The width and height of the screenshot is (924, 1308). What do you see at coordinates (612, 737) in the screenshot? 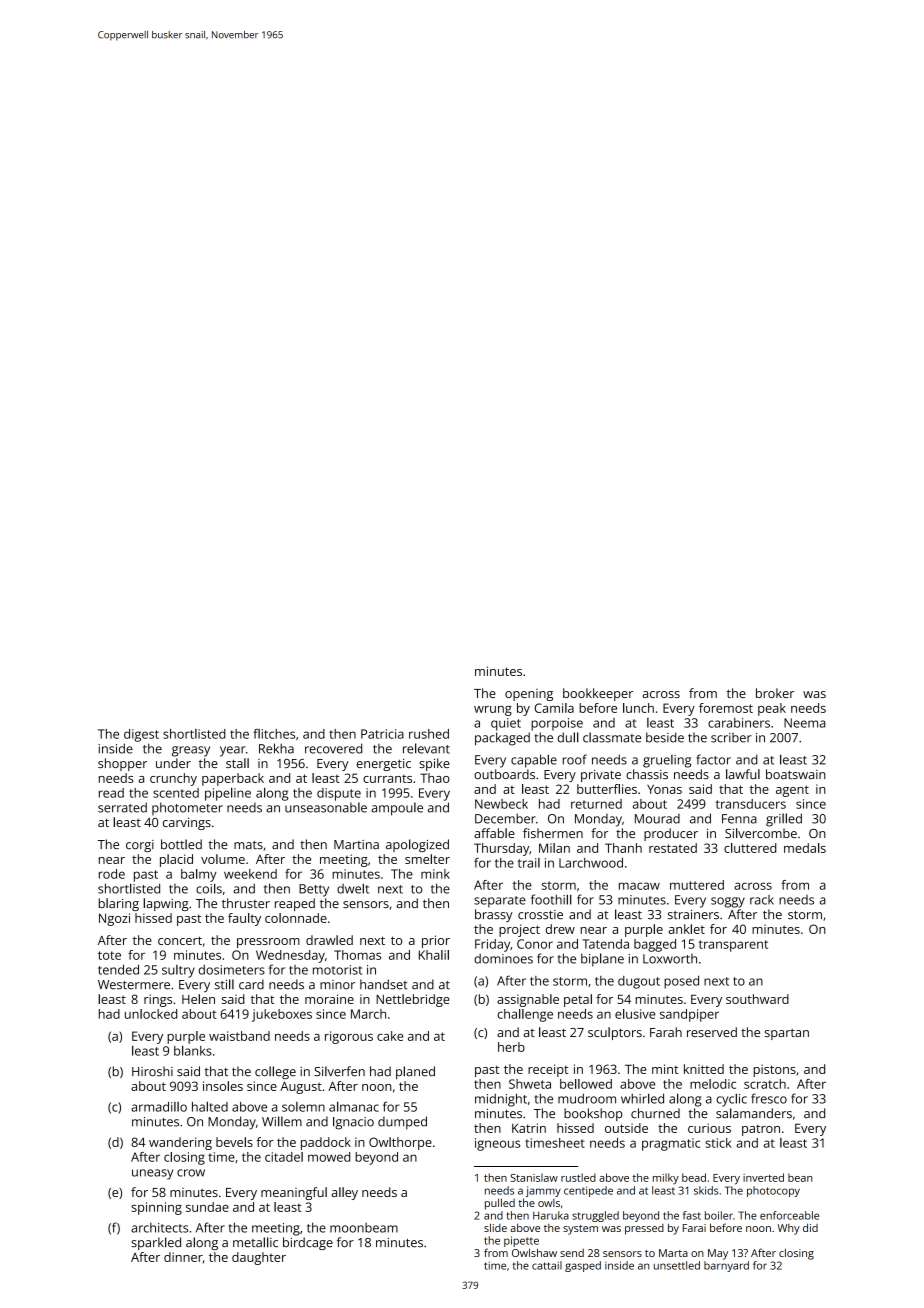
I see `classmate` at bounding box center [612, 737].
